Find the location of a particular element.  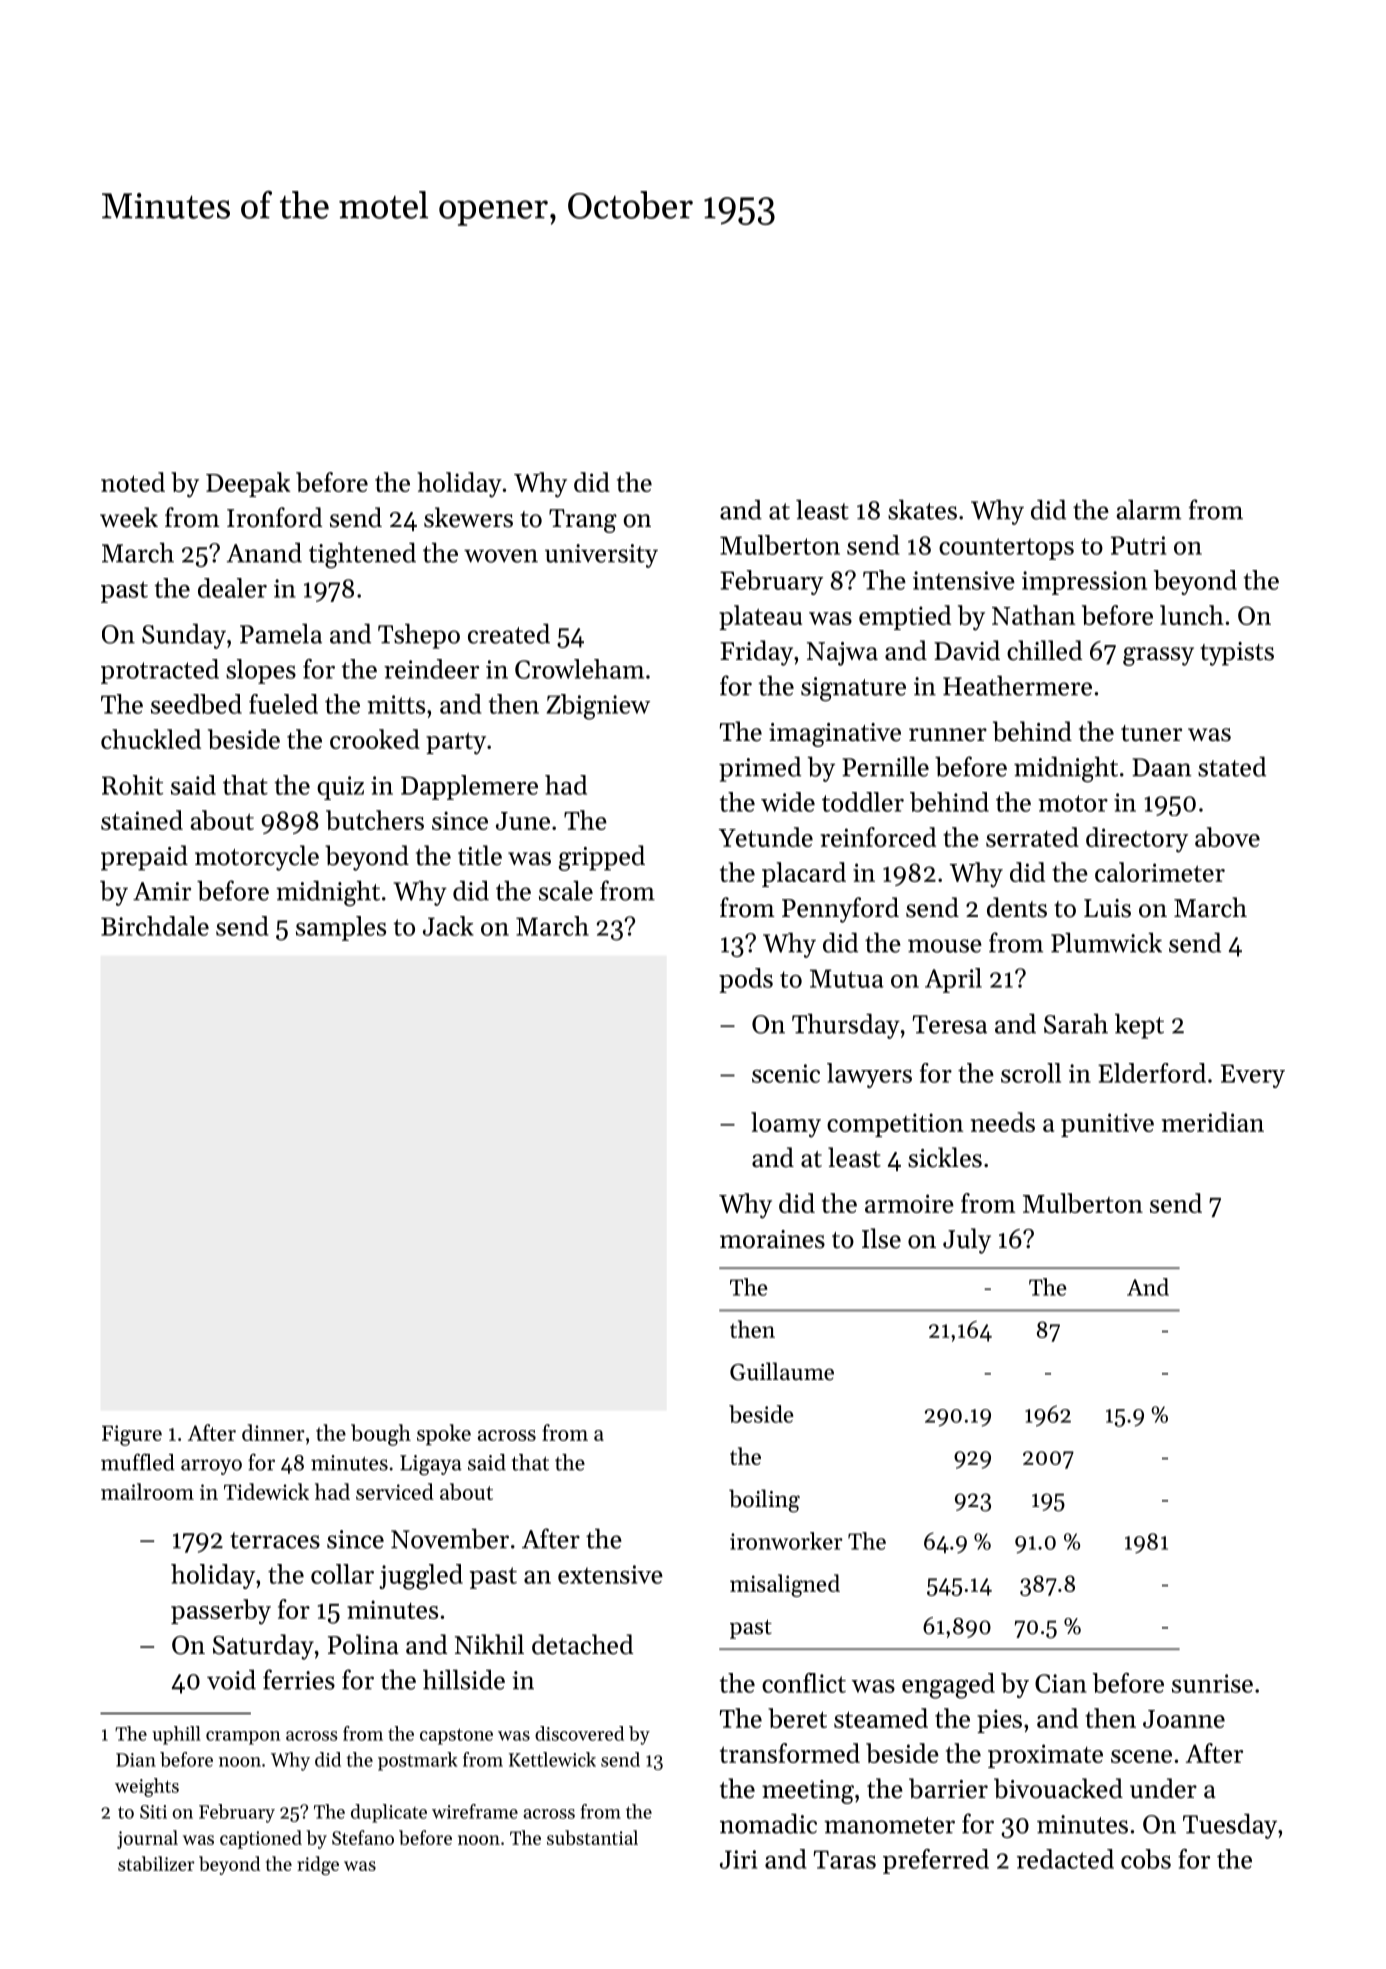

noted is located at coordinates (133, 482).
